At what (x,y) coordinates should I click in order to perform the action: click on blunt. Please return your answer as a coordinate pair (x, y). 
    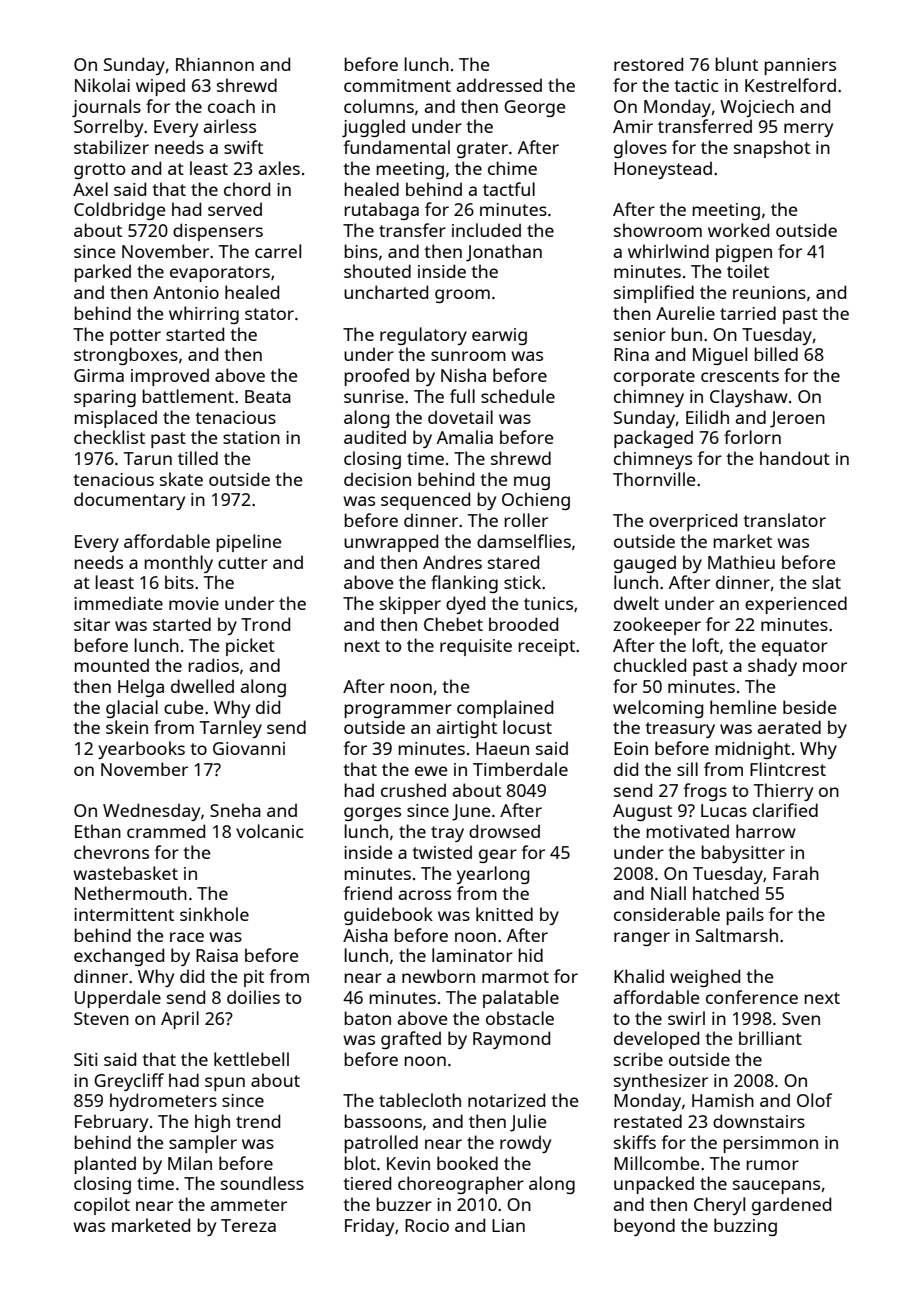
    Looking at the image, I should click on (736, 64).
